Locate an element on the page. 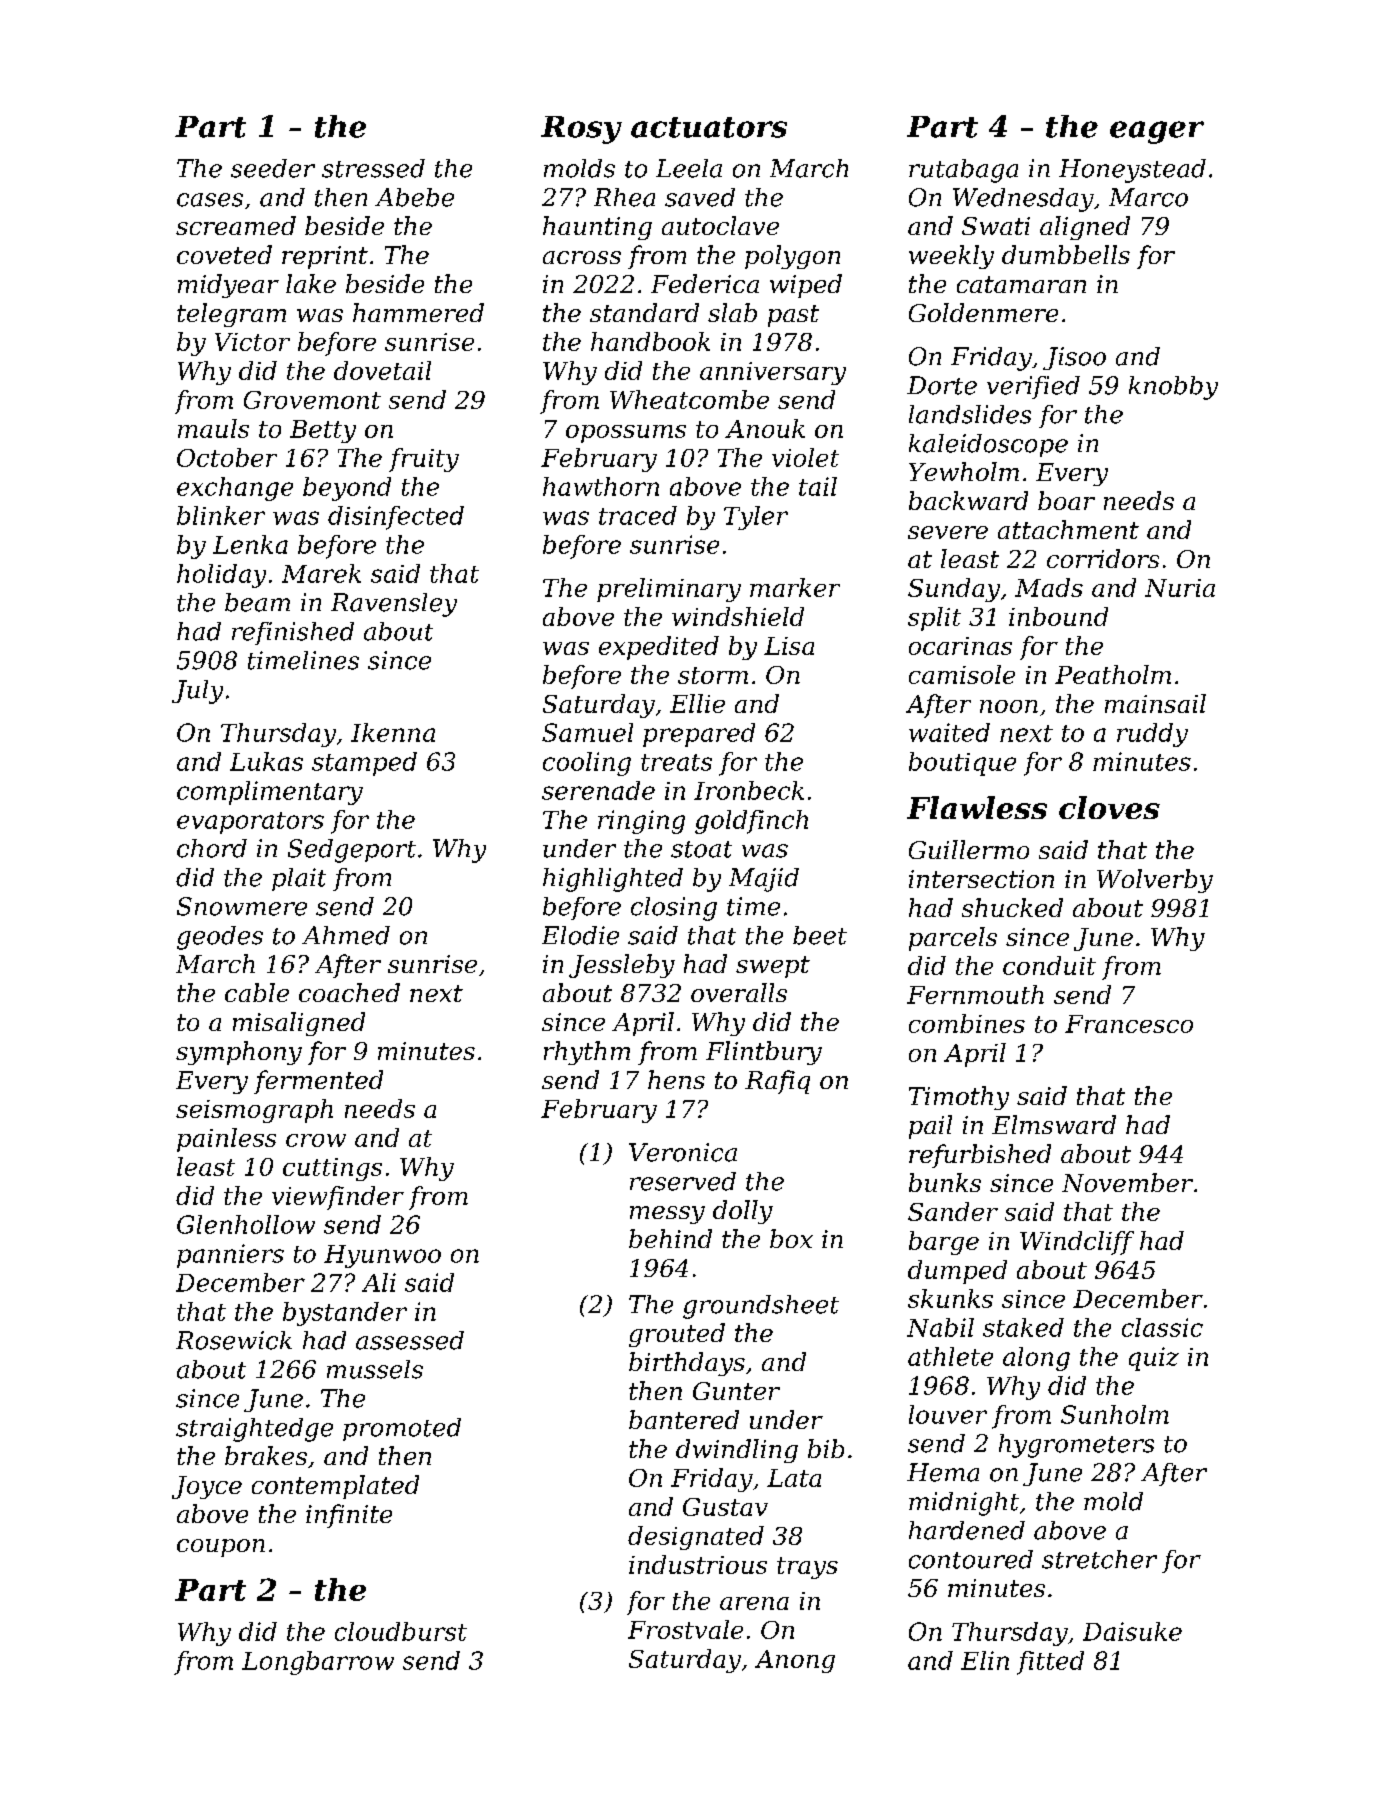 The width and height of the page is (1396, 1807). messy is located at coordinates (667, 1215).
